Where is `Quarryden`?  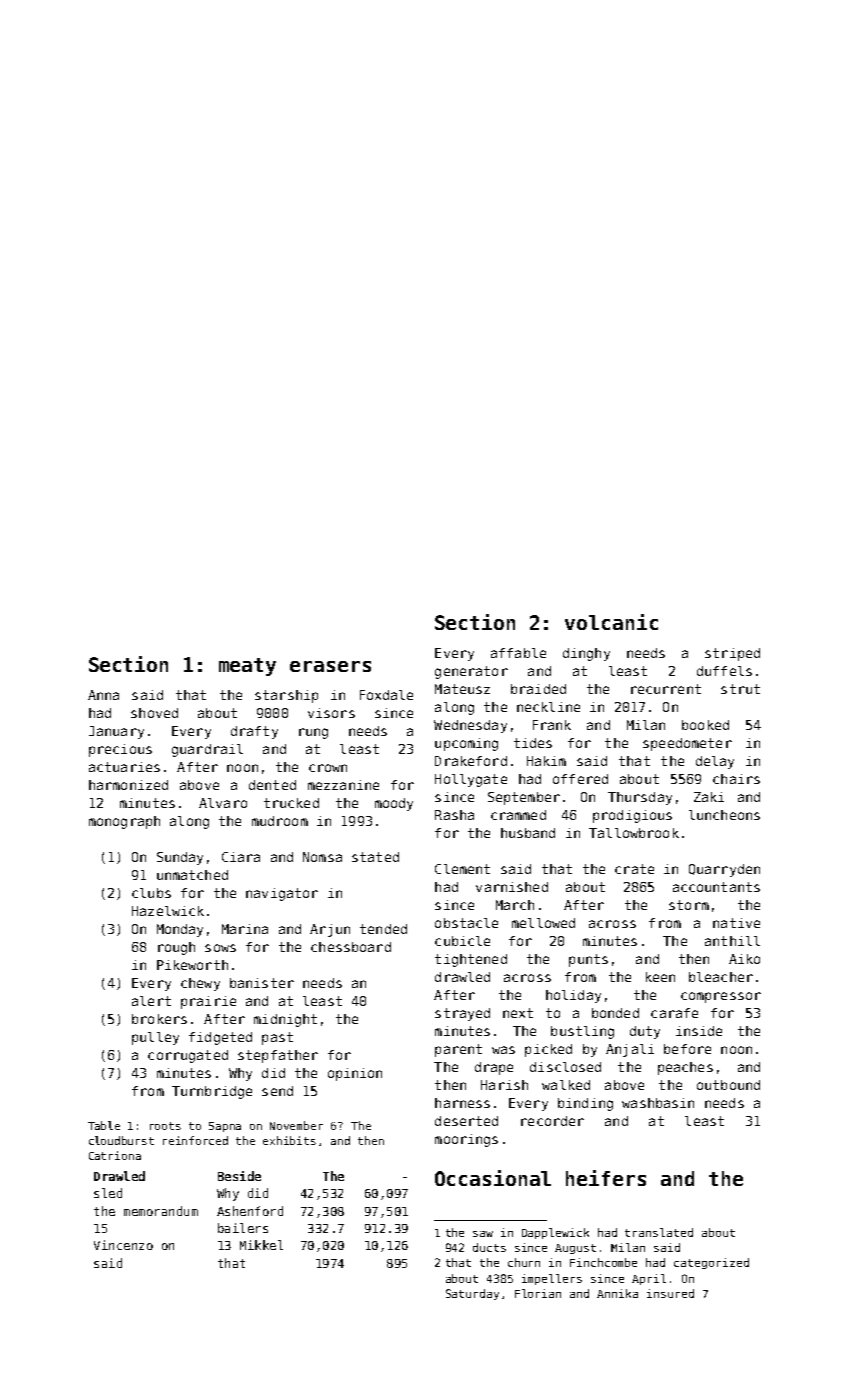 Quarryden is located at coordinates (724, 870).
